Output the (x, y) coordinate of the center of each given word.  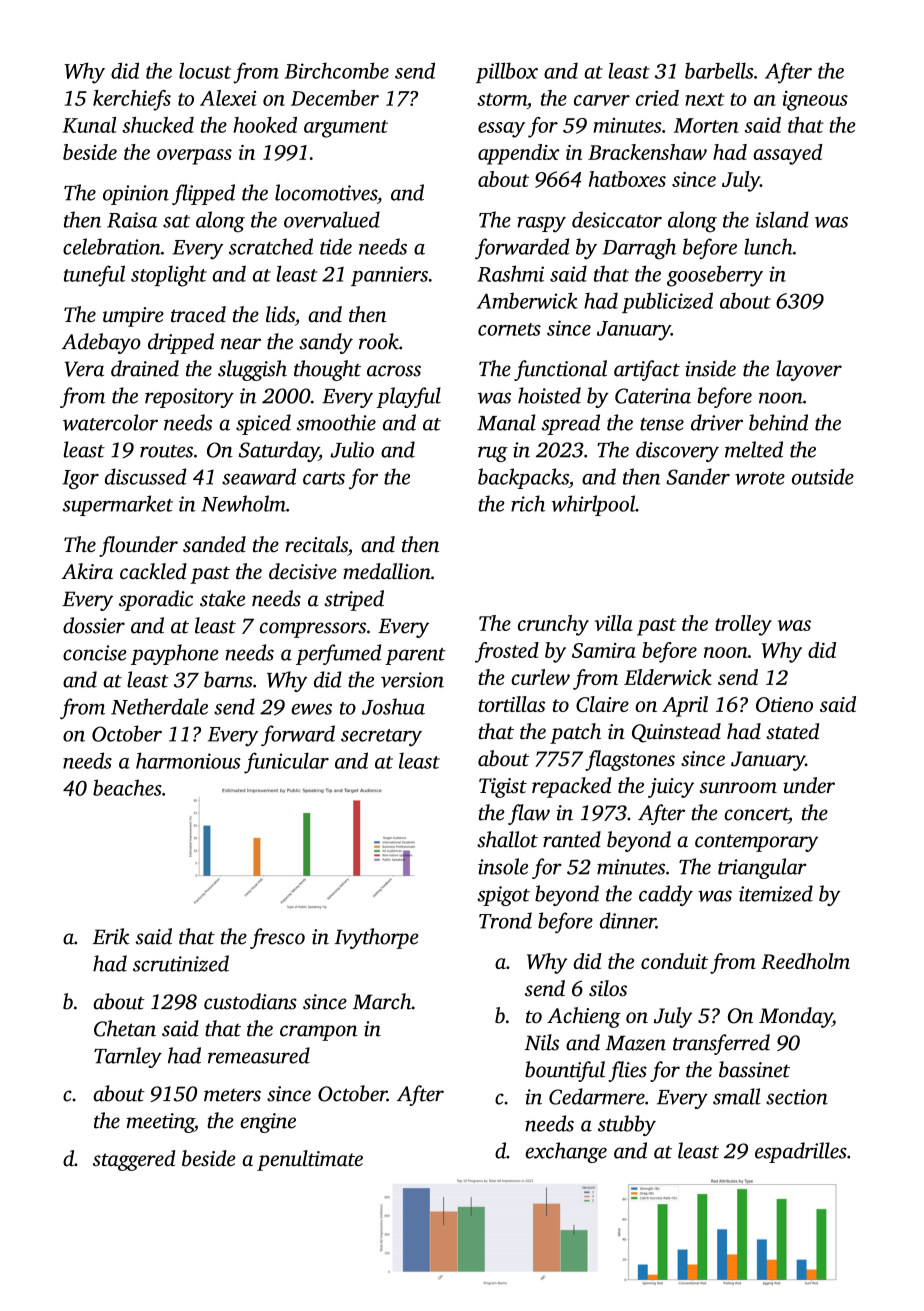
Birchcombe (337, 70)
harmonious (188, 760)
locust (205, 70)
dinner (628, 920)
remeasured (259, 1055)
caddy (666, 895)
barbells (719, 70)
